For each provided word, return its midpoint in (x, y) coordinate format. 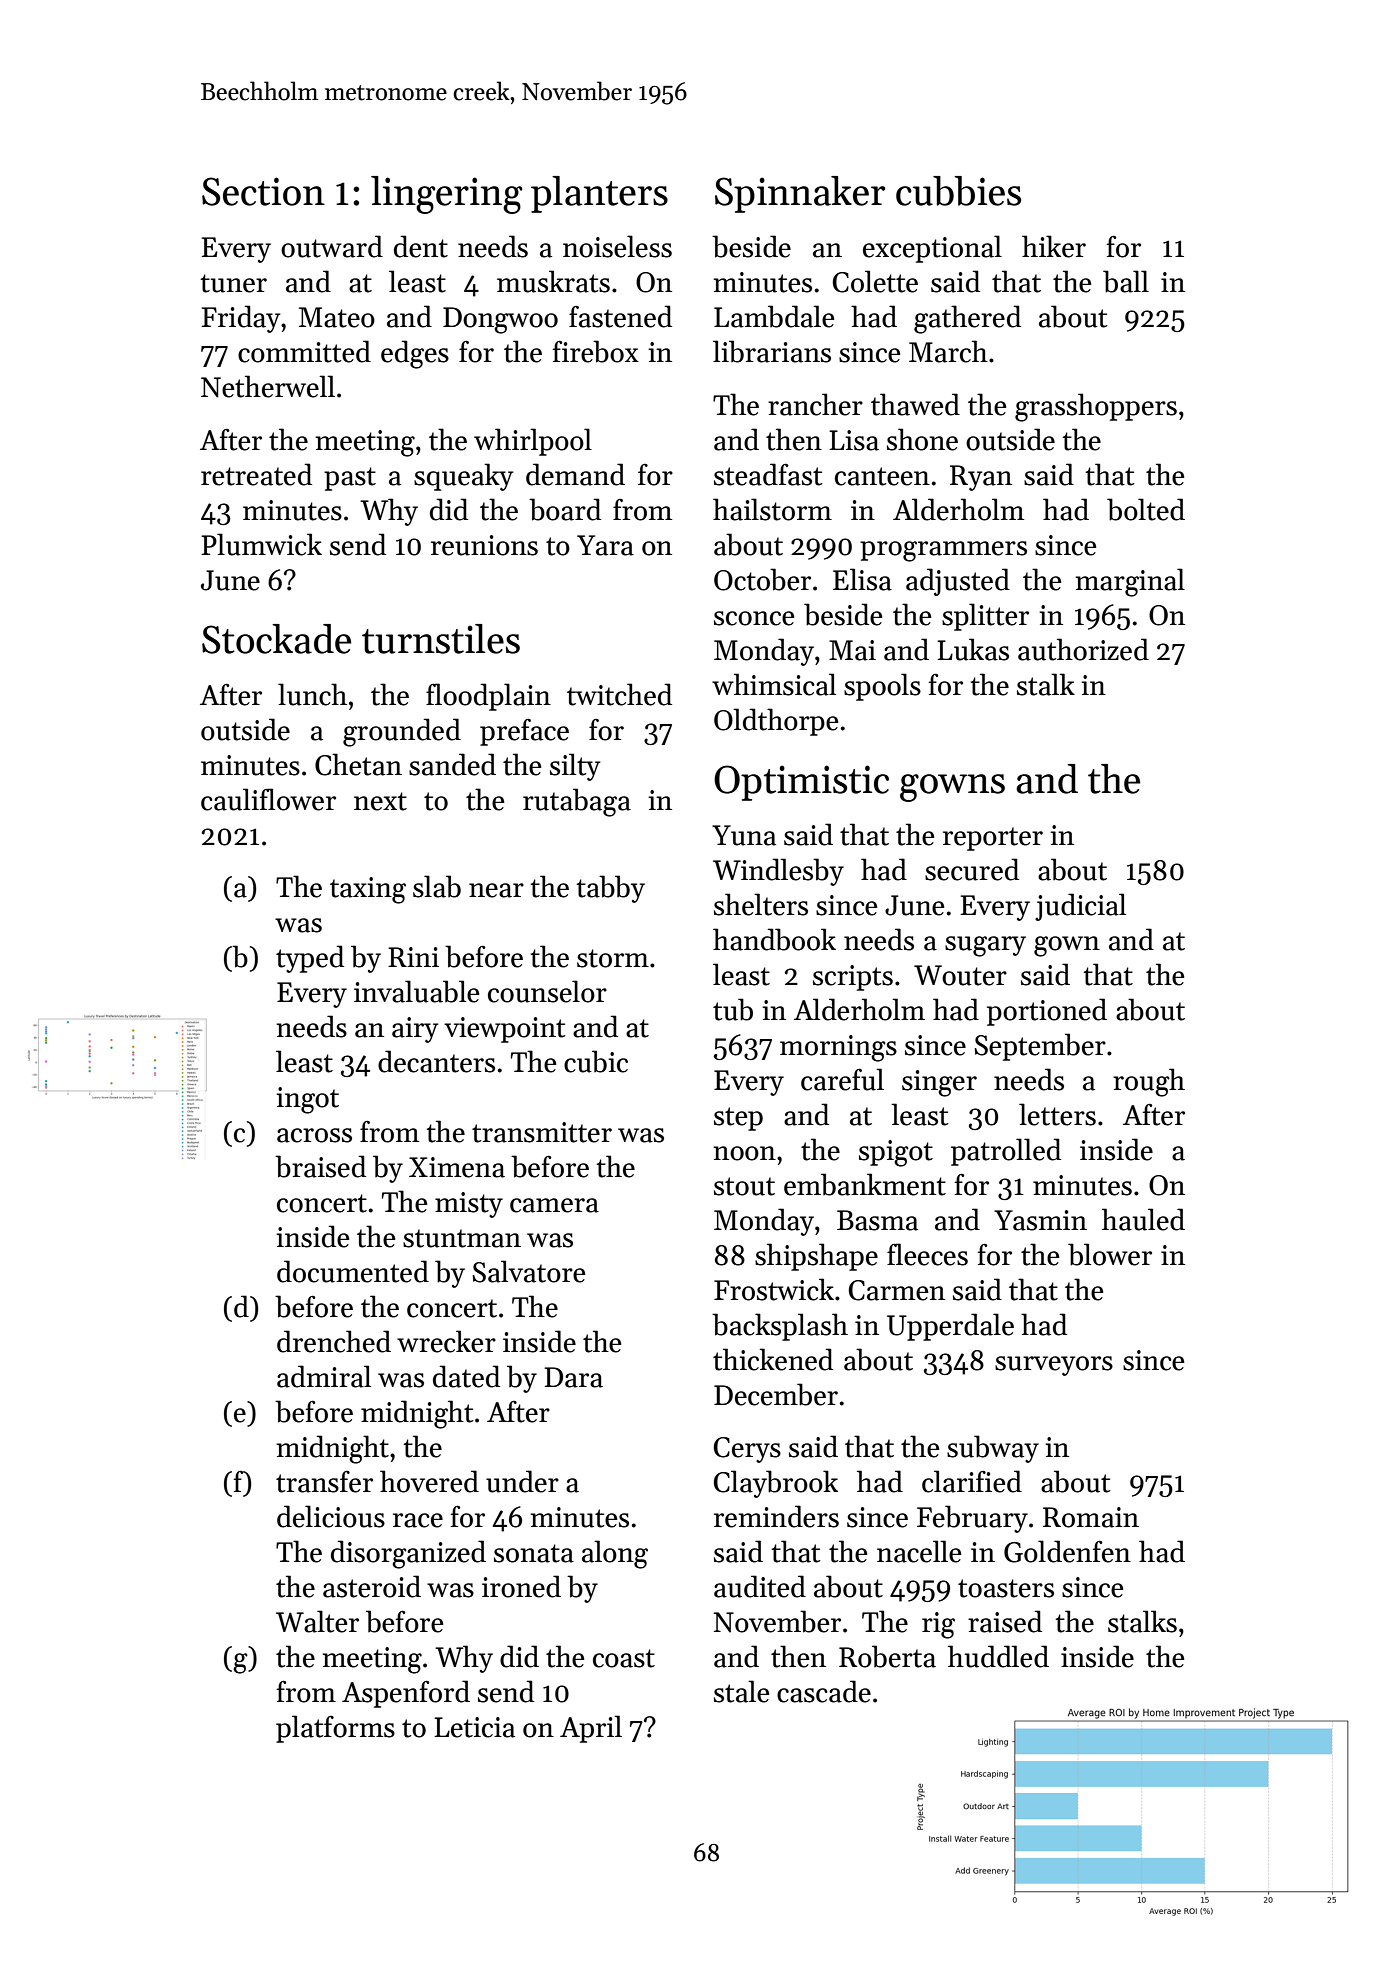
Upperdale (950, 1327)
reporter (993, 839)
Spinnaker (800, 194)
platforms (335, 1729)
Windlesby (778, 872)
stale (741, 1691)
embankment (865, 1184)
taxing (368, 890)
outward (332, 246)
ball (1126, 281)
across (314, 1135)
